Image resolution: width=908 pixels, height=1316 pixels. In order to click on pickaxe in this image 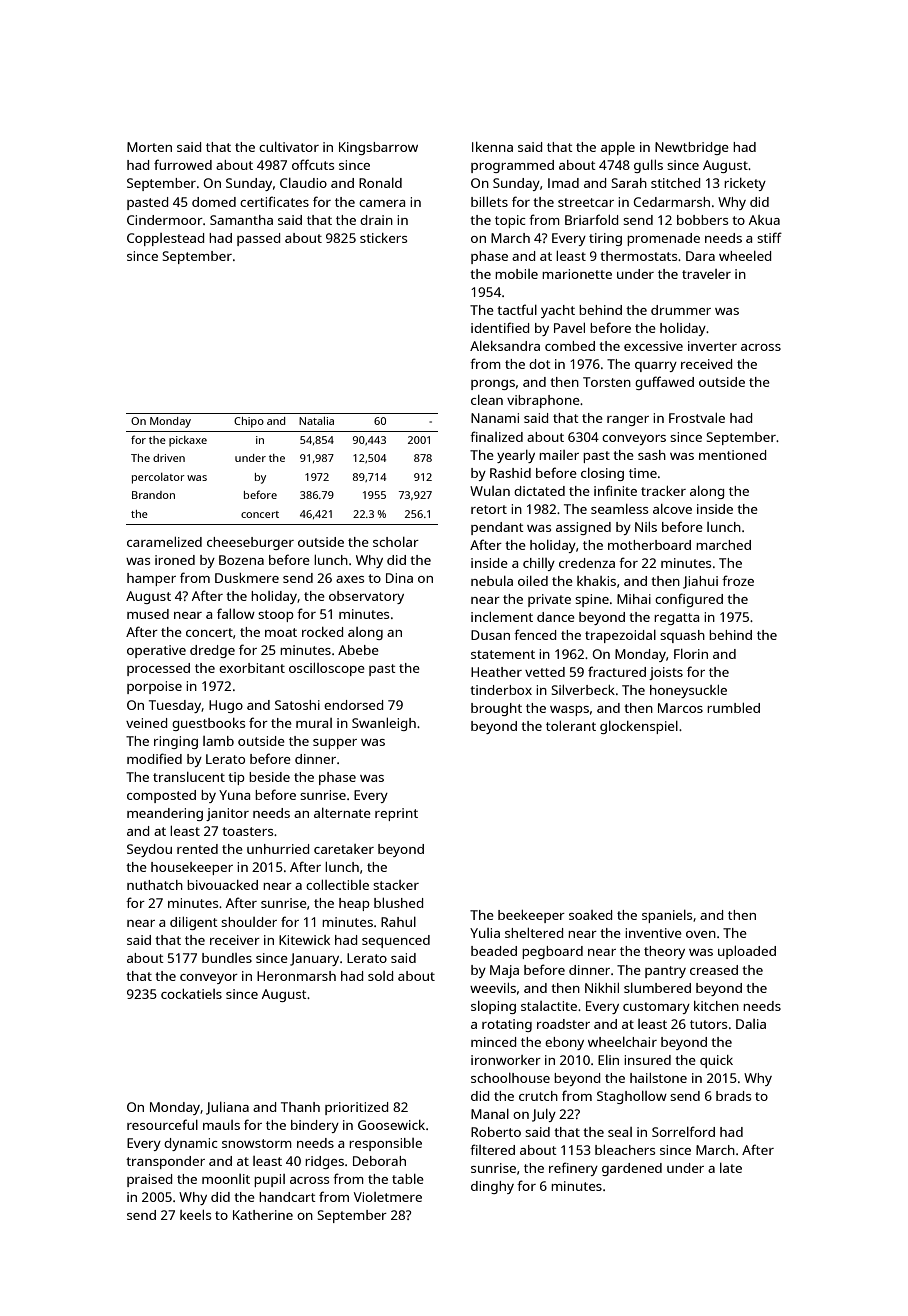, I will do `click(188, 441)`.
